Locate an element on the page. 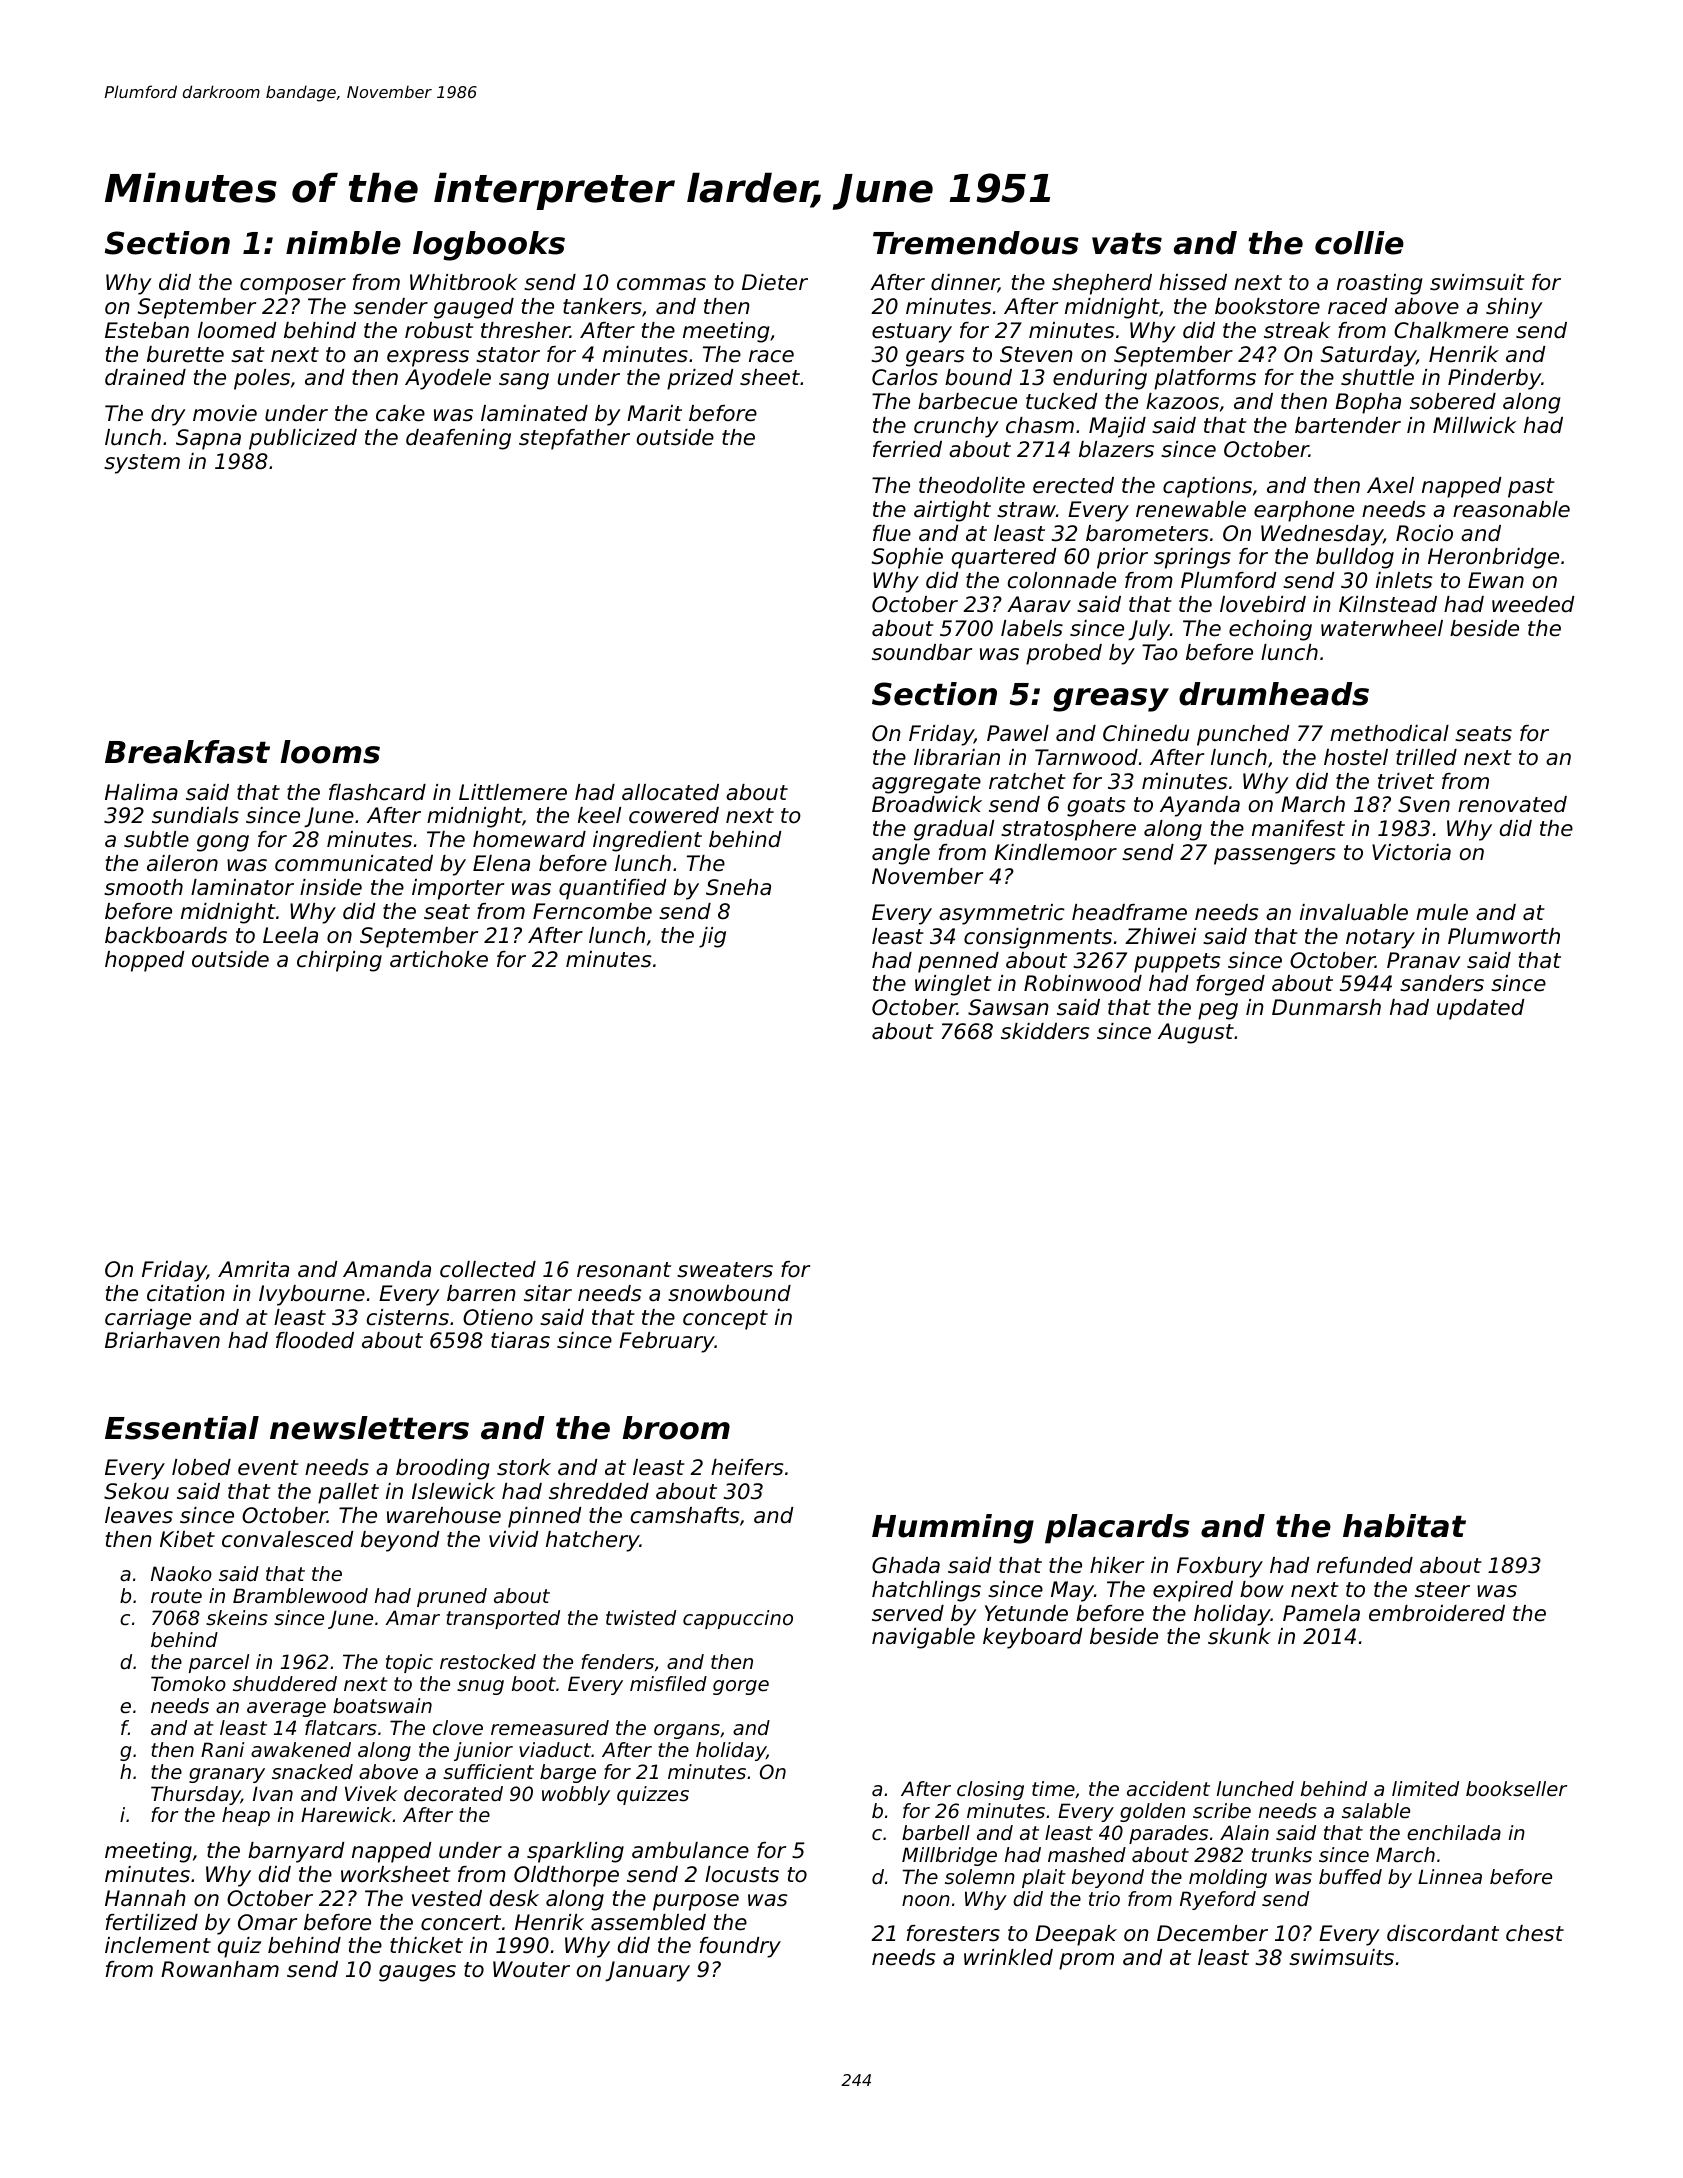 This page has height=2178, width=1683. sufficient is located at coordinates (488, 1772).
